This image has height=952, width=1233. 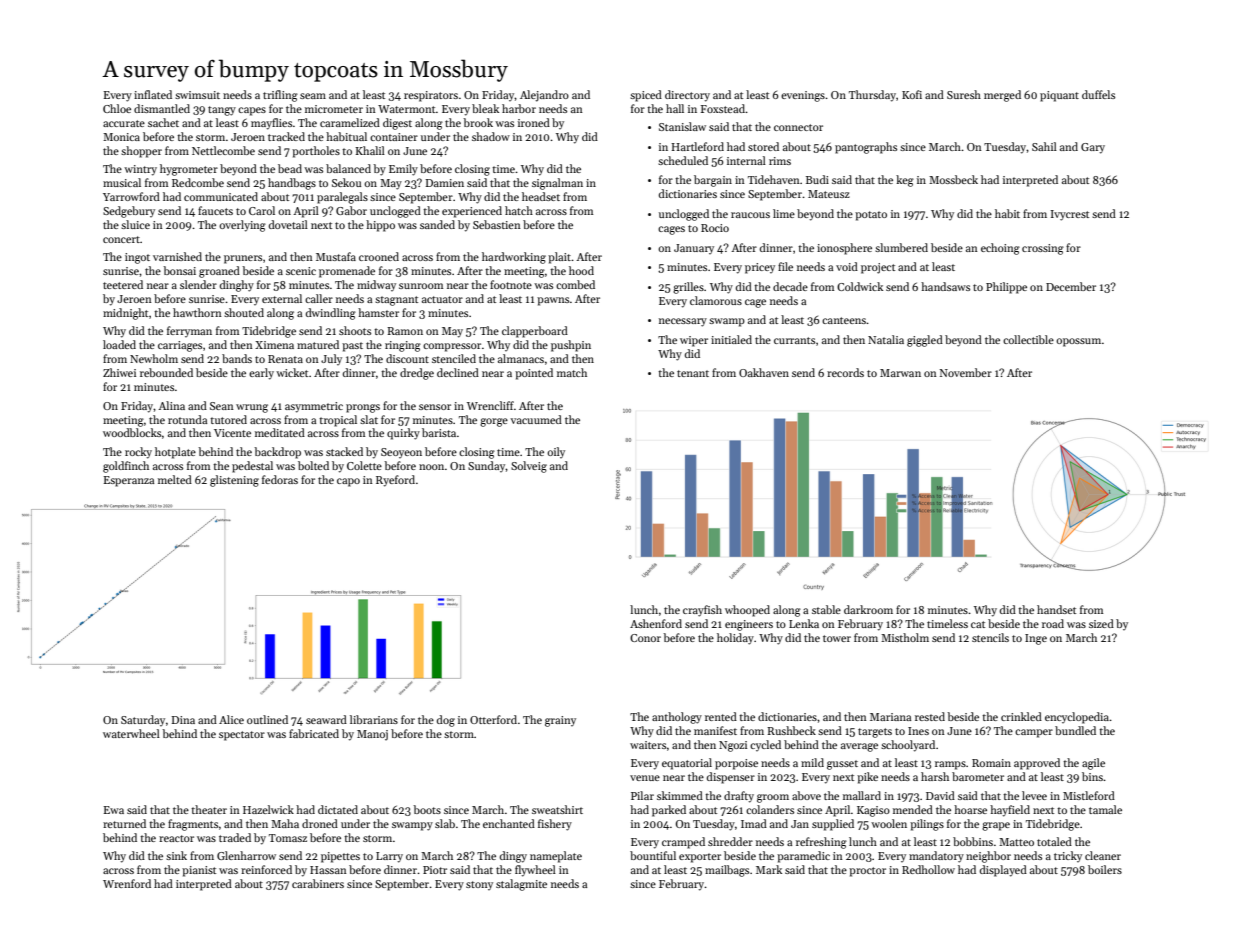 What do you see at coordinates (900, 373) in the image?
I see `Marwan` at bounding box center [900, 373].
